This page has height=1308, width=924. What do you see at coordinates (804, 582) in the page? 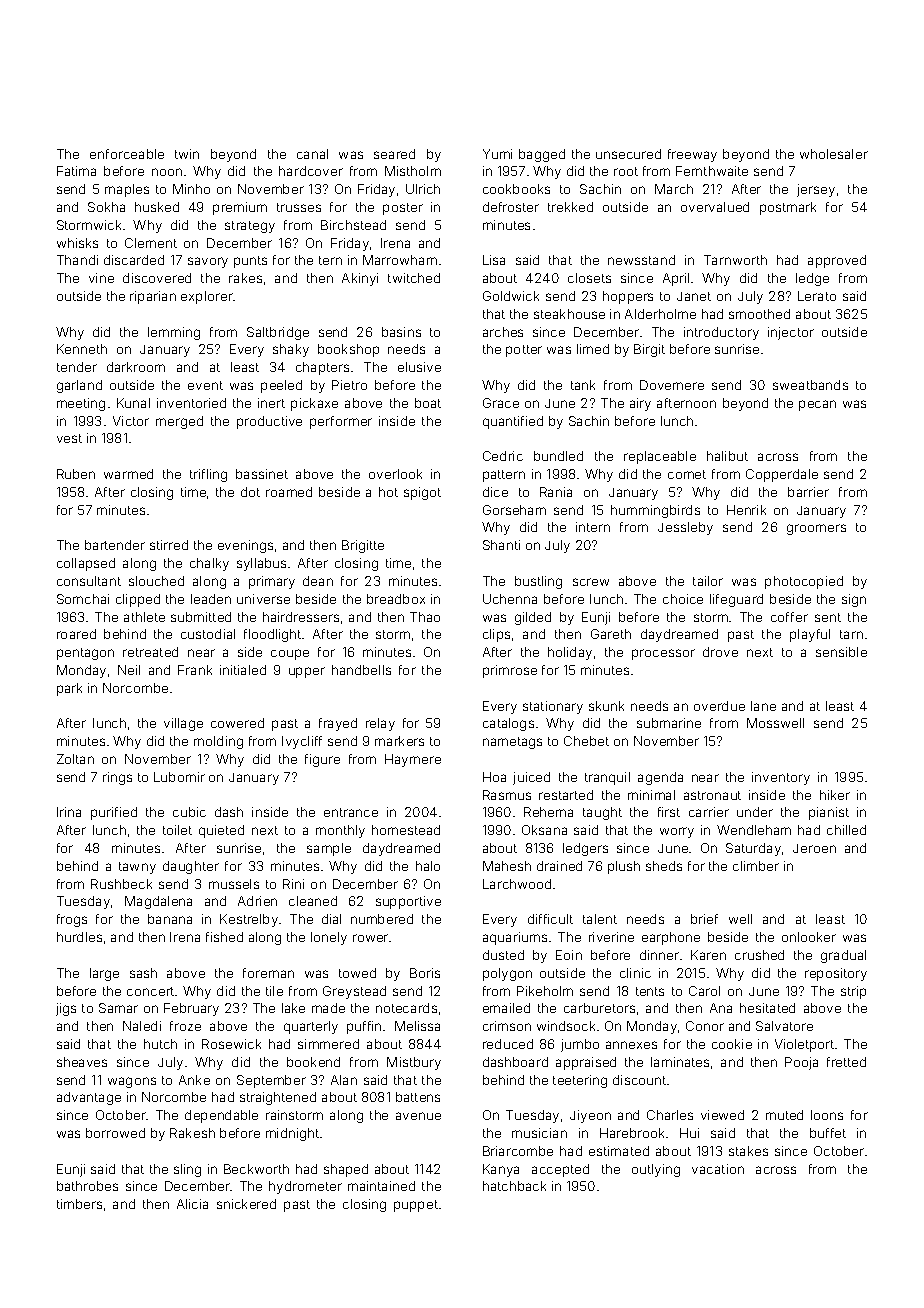
I see `photocopied` at bounding box center [804, 582].
